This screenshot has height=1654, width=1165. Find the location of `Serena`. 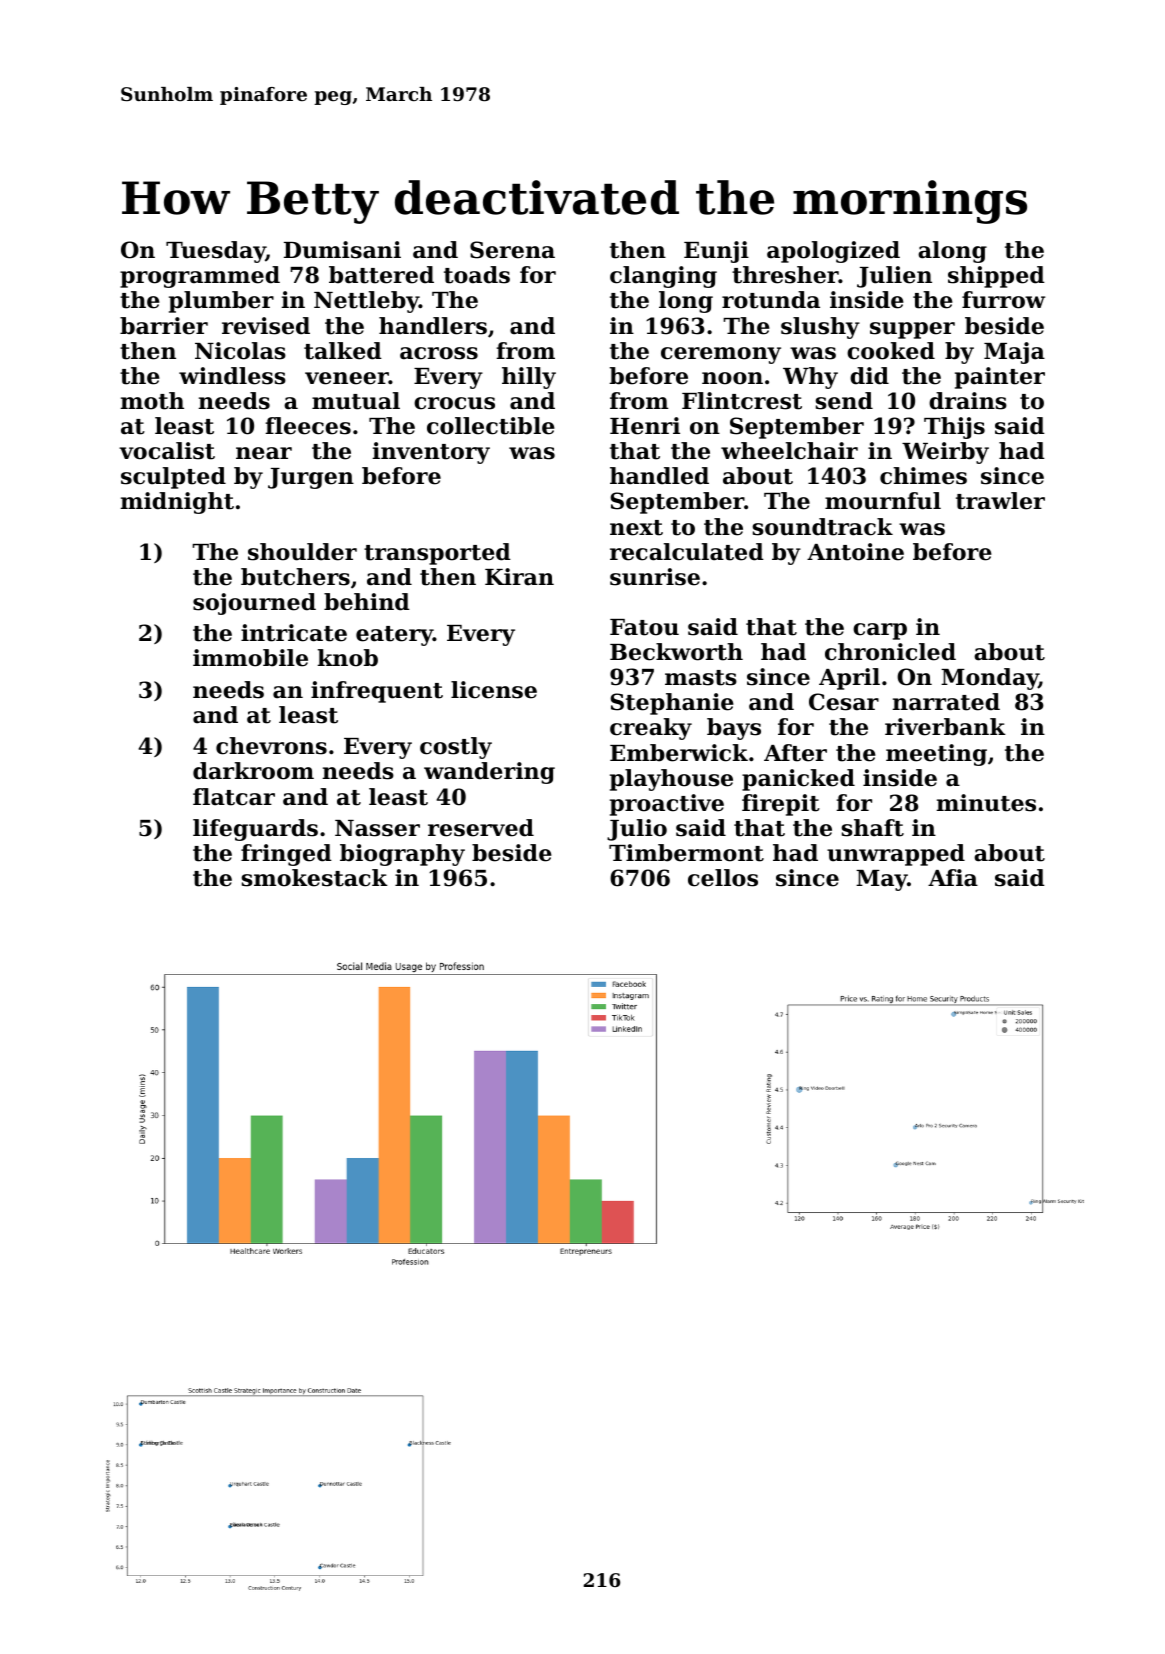

Serena is located at coordinates (512, 250).
